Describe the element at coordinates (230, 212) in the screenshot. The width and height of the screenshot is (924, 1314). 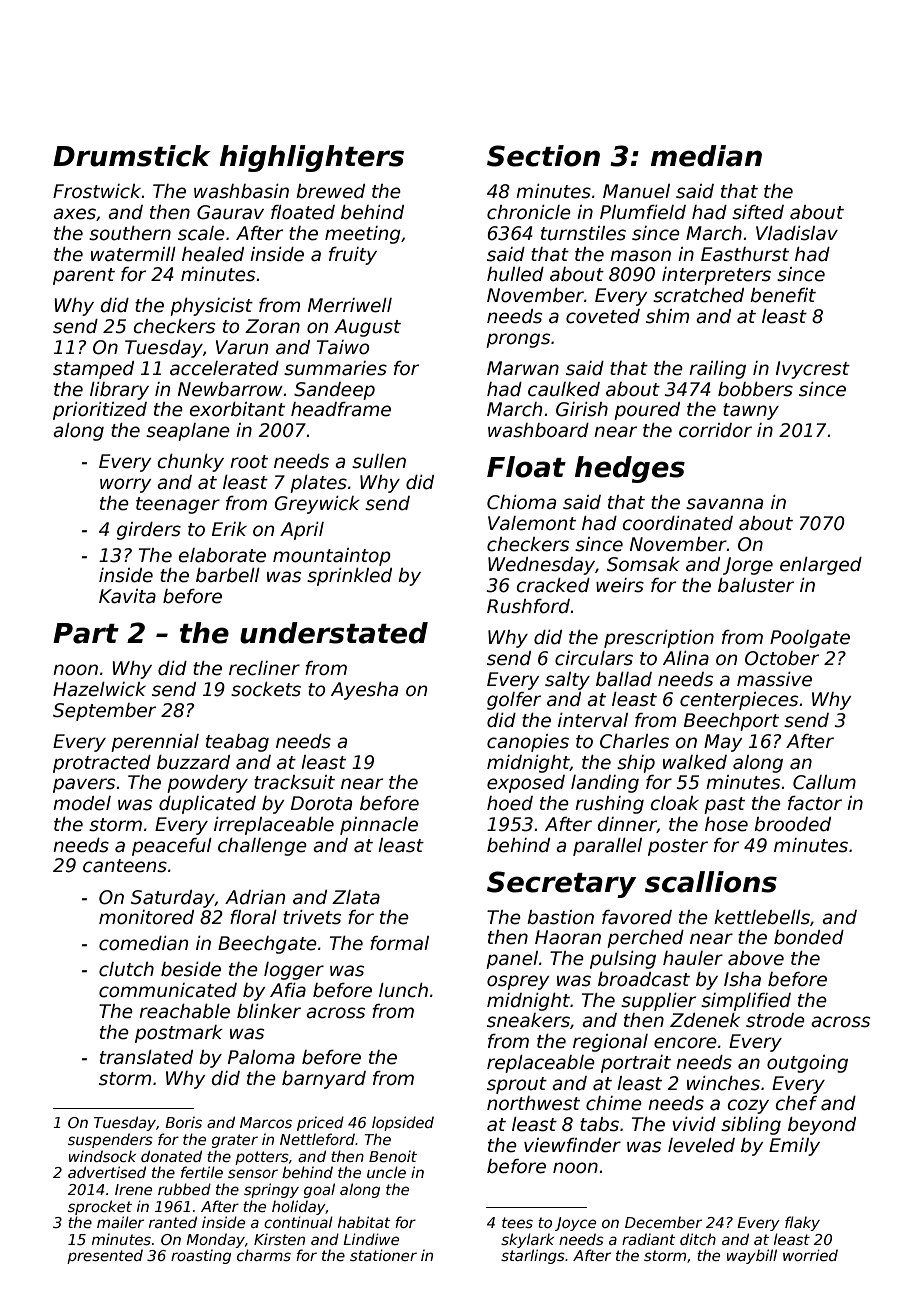
I see `Gaurav` at that location.
